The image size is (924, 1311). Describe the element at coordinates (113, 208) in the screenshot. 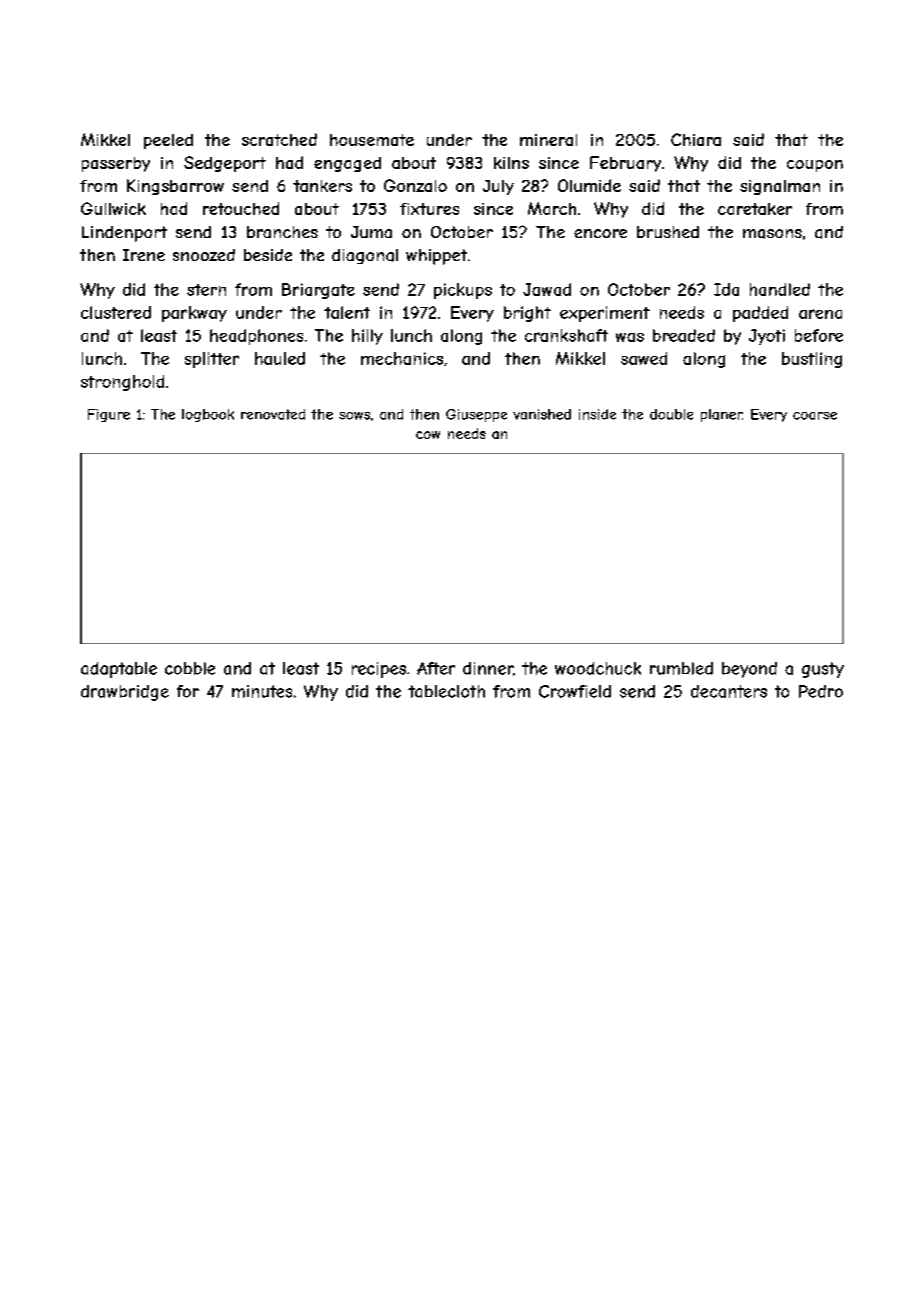

I see `Gullwick` at that location.
